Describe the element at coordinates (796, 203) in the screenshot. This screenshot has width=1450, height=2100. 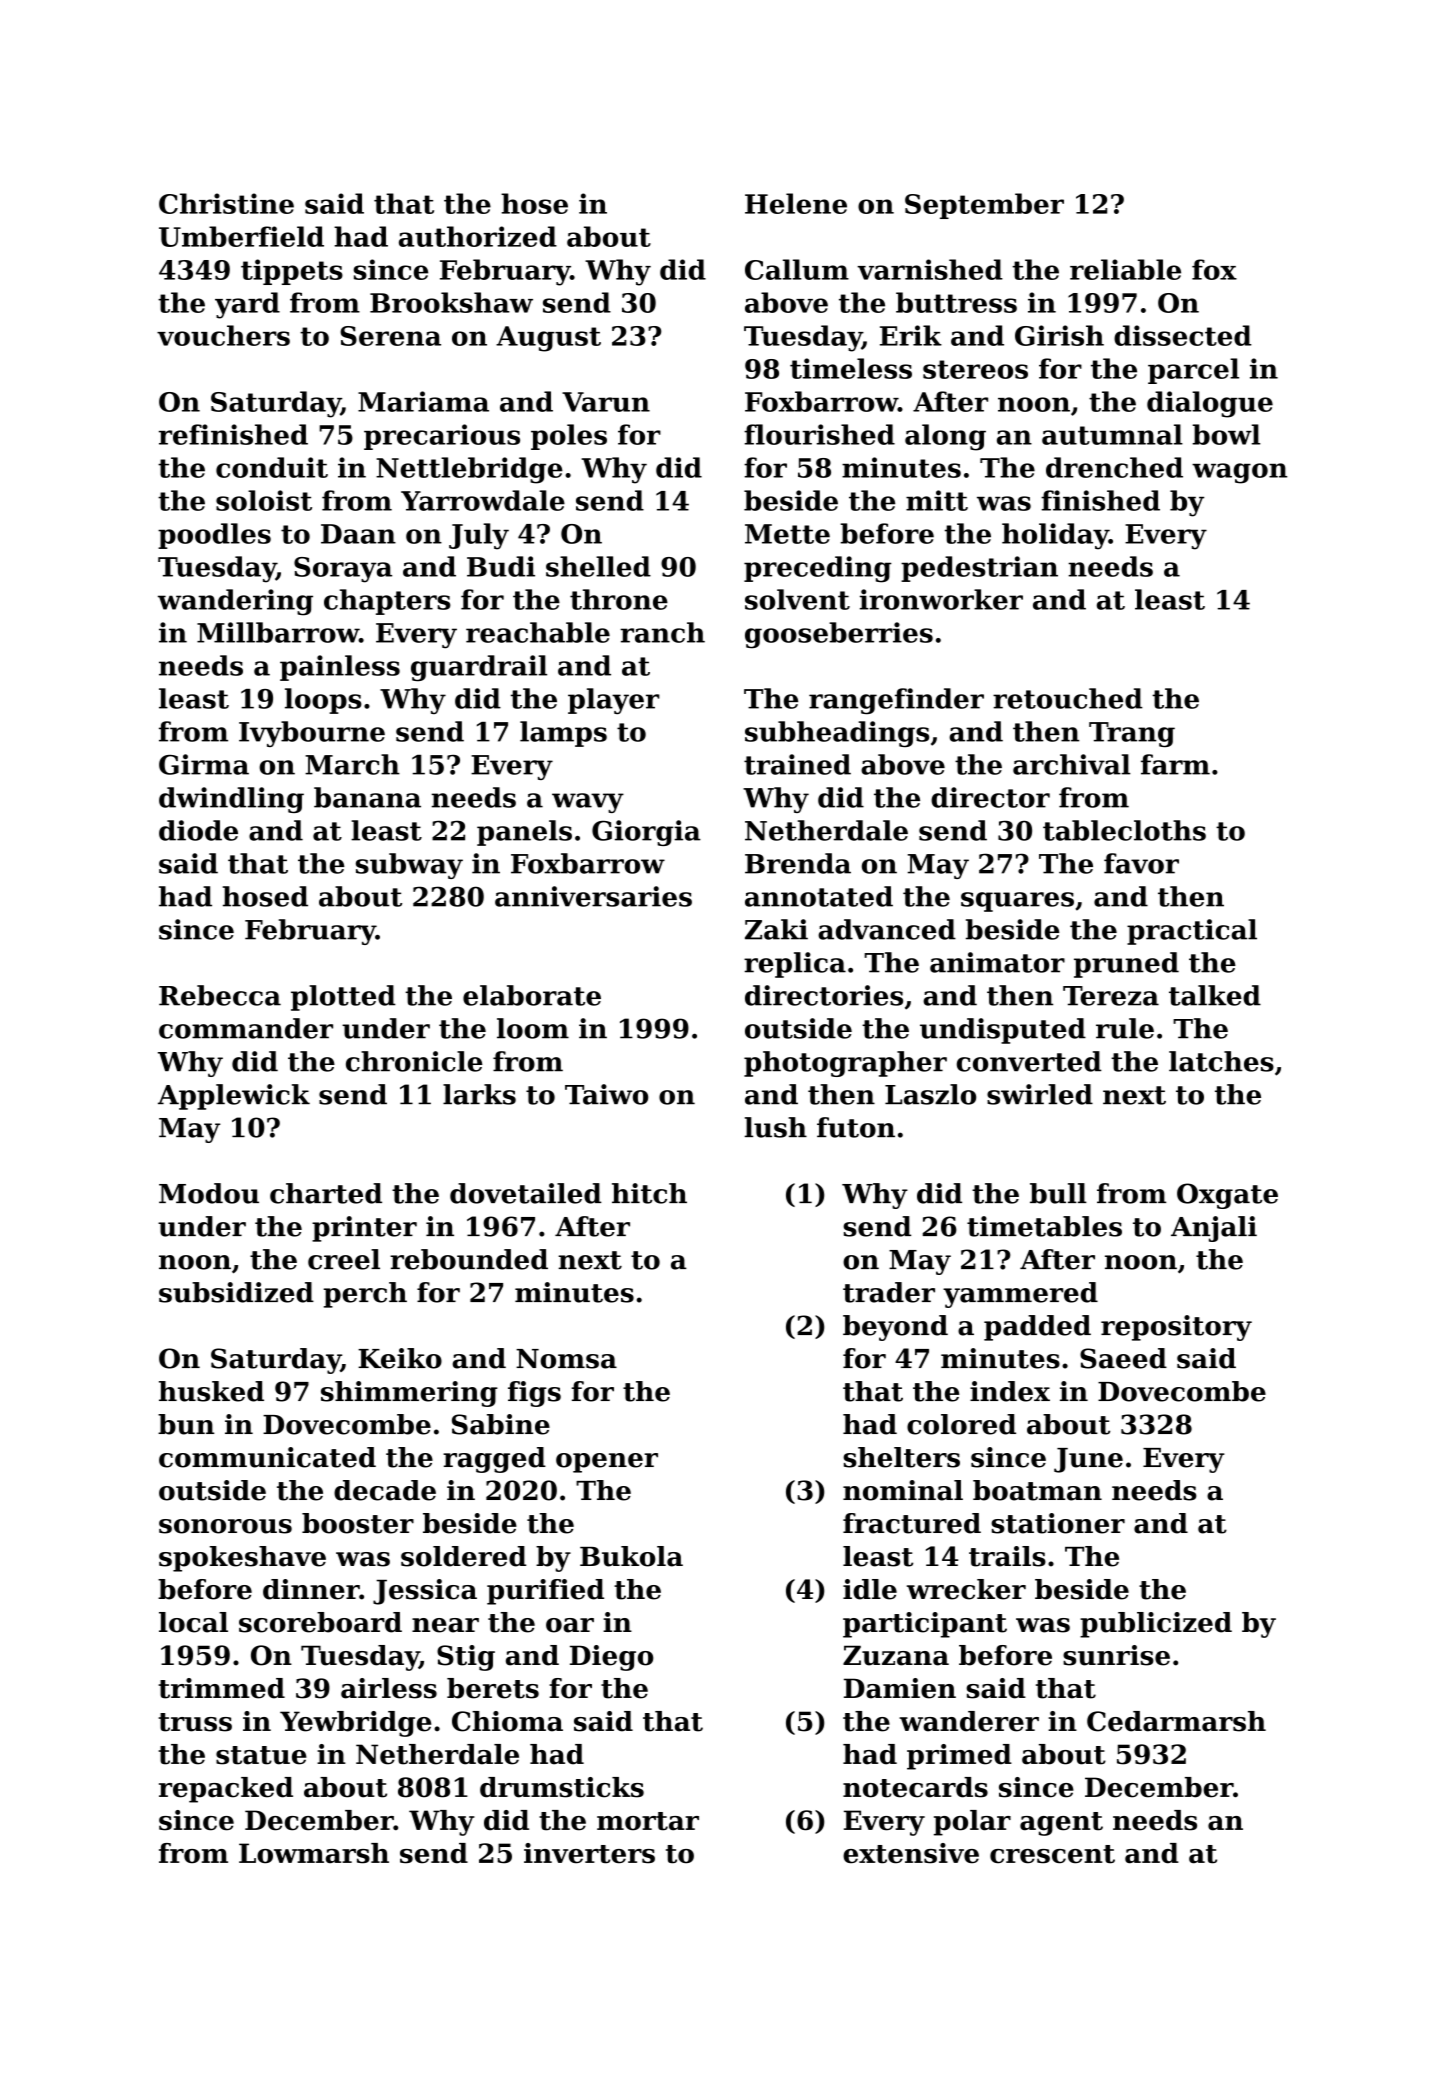
I see `Helene` at that location.
